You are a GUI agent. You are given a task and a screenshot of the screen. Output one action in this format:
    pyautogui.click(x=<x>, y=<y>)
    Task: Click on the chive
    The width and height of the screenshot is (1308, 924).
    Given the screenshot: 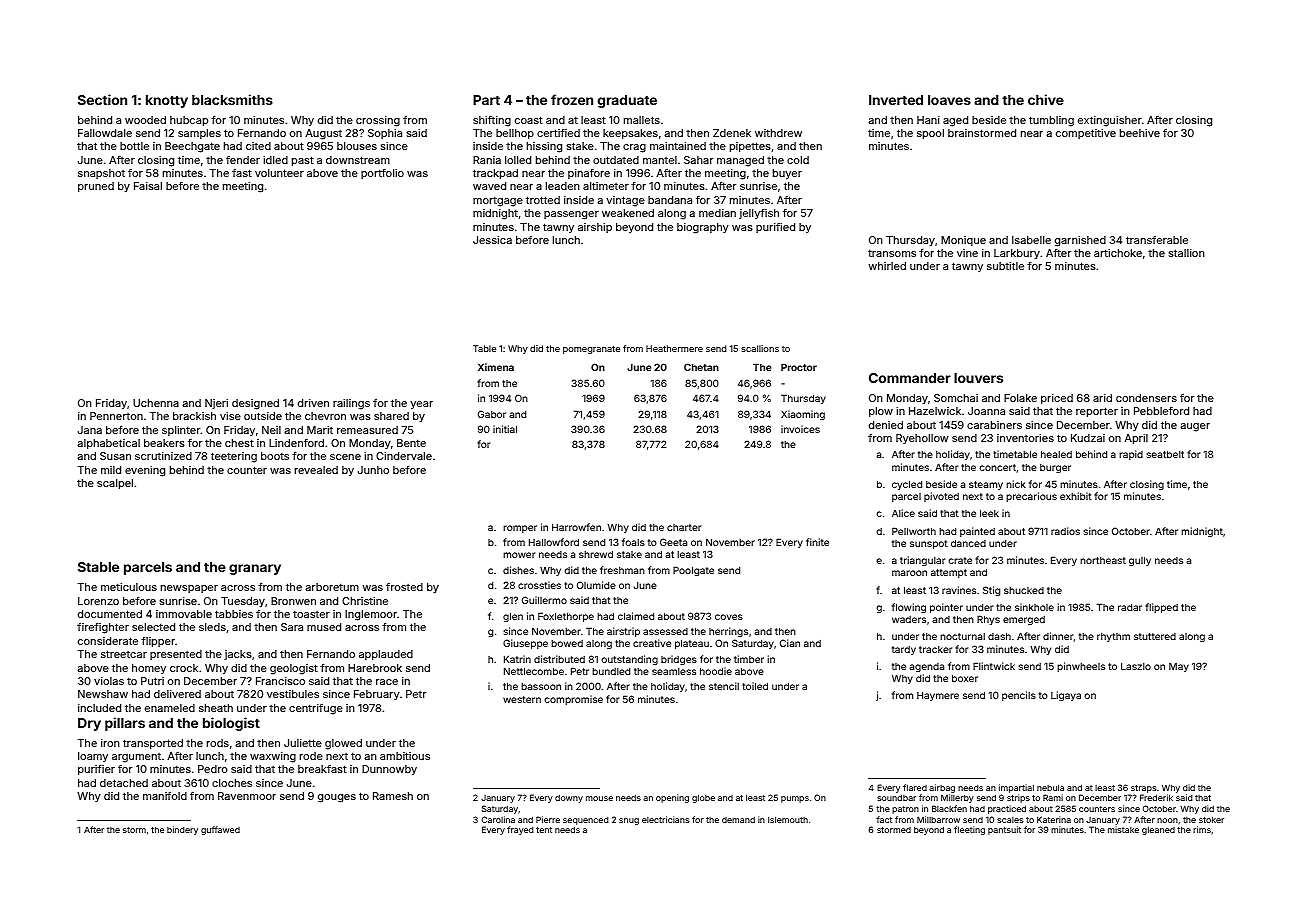 What is the action you would take?
    pyautogui.click(x=1046, y=99)
